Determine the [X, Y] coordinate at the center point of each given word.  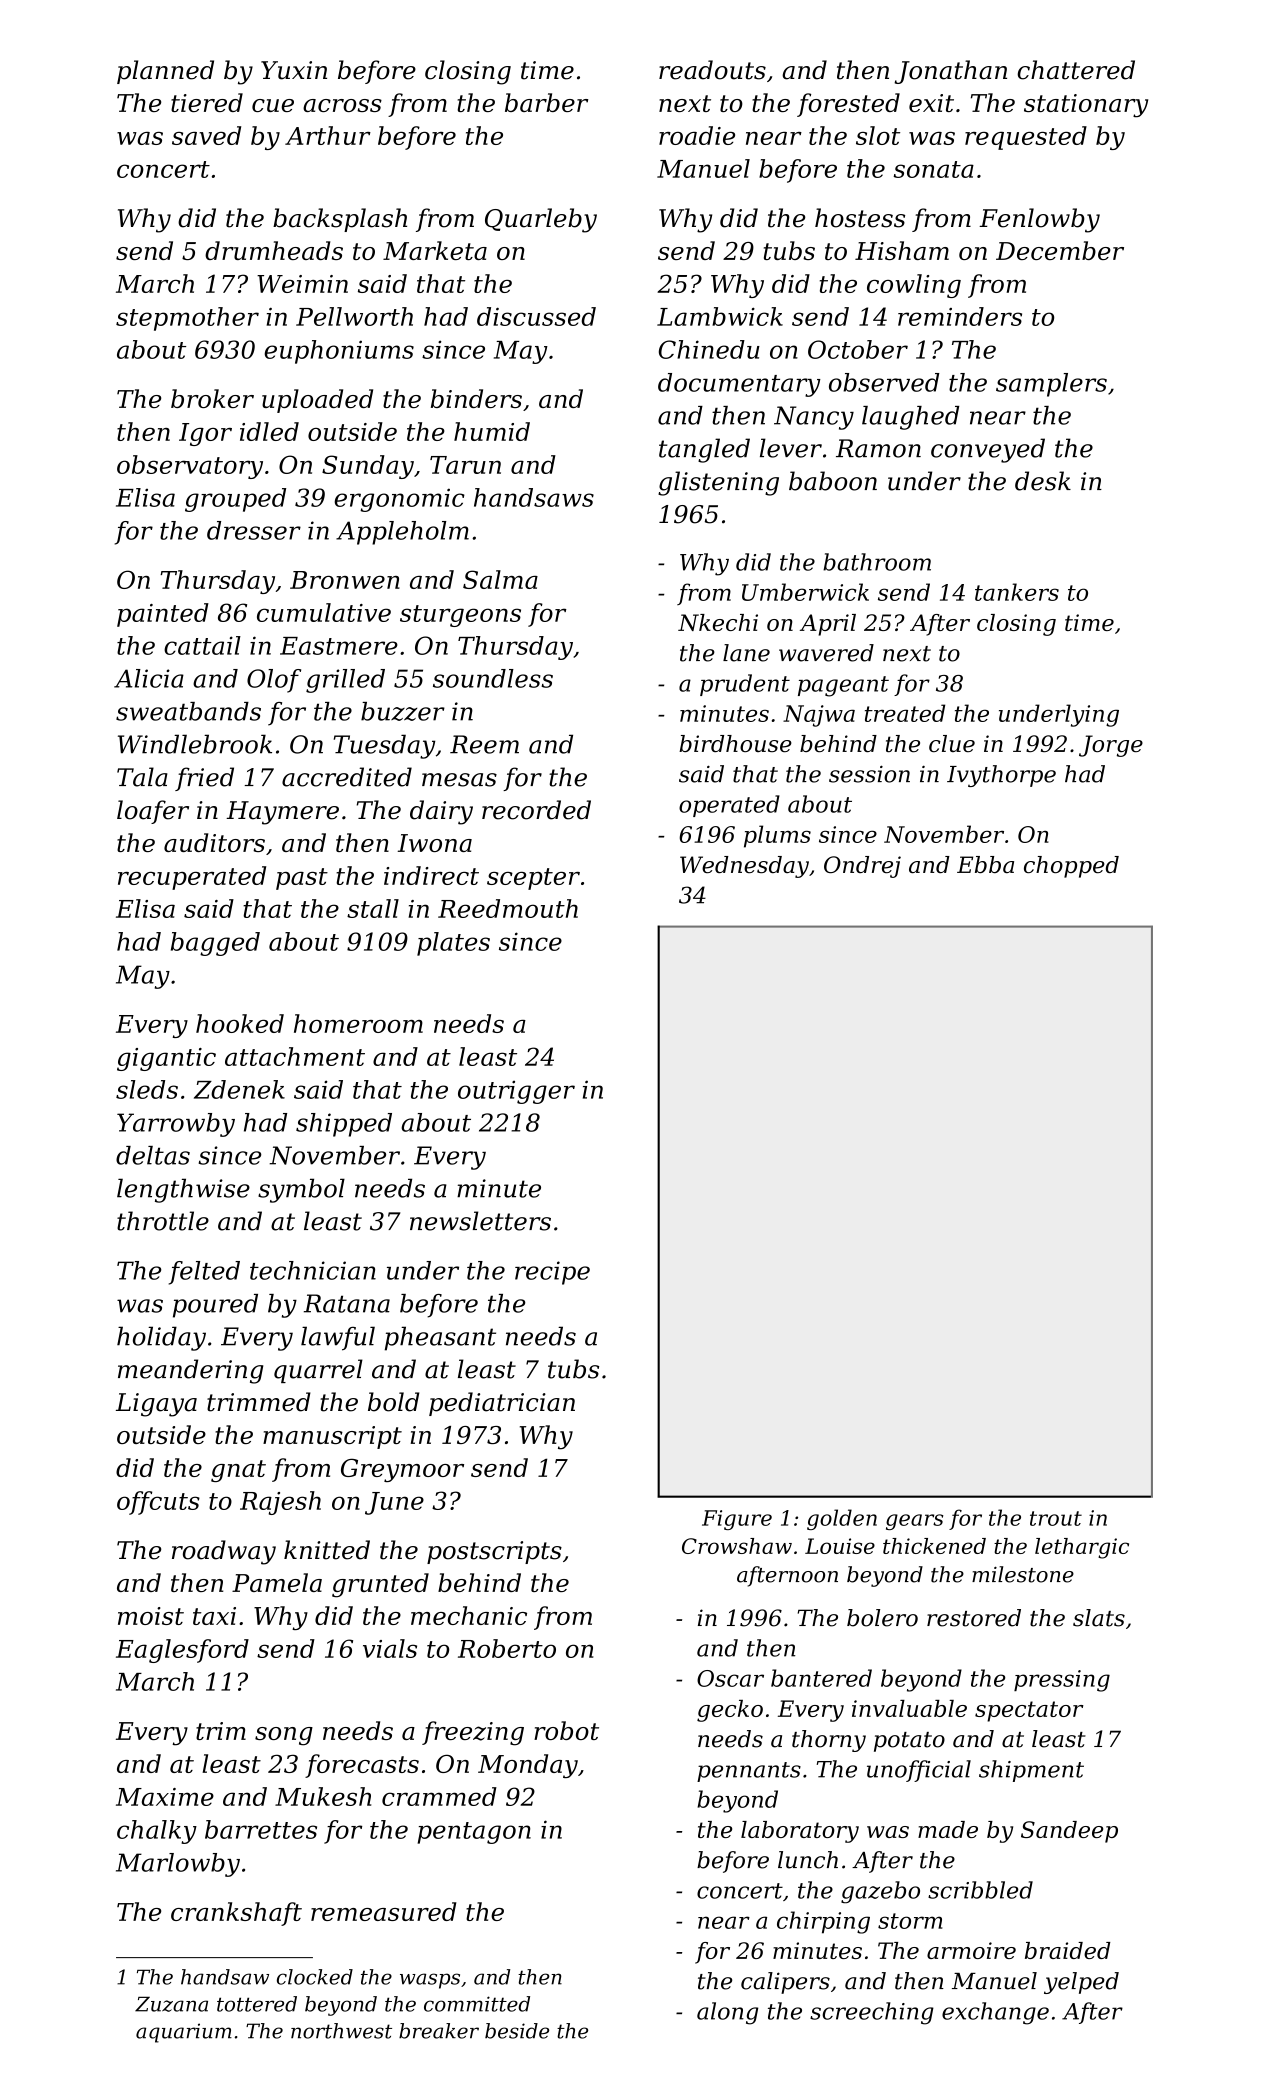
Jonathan [950, 72]
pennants [749, 1772]
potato [909, 1742]
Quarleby [541, 220]
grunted [380, 1585]
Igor [205, 434]
